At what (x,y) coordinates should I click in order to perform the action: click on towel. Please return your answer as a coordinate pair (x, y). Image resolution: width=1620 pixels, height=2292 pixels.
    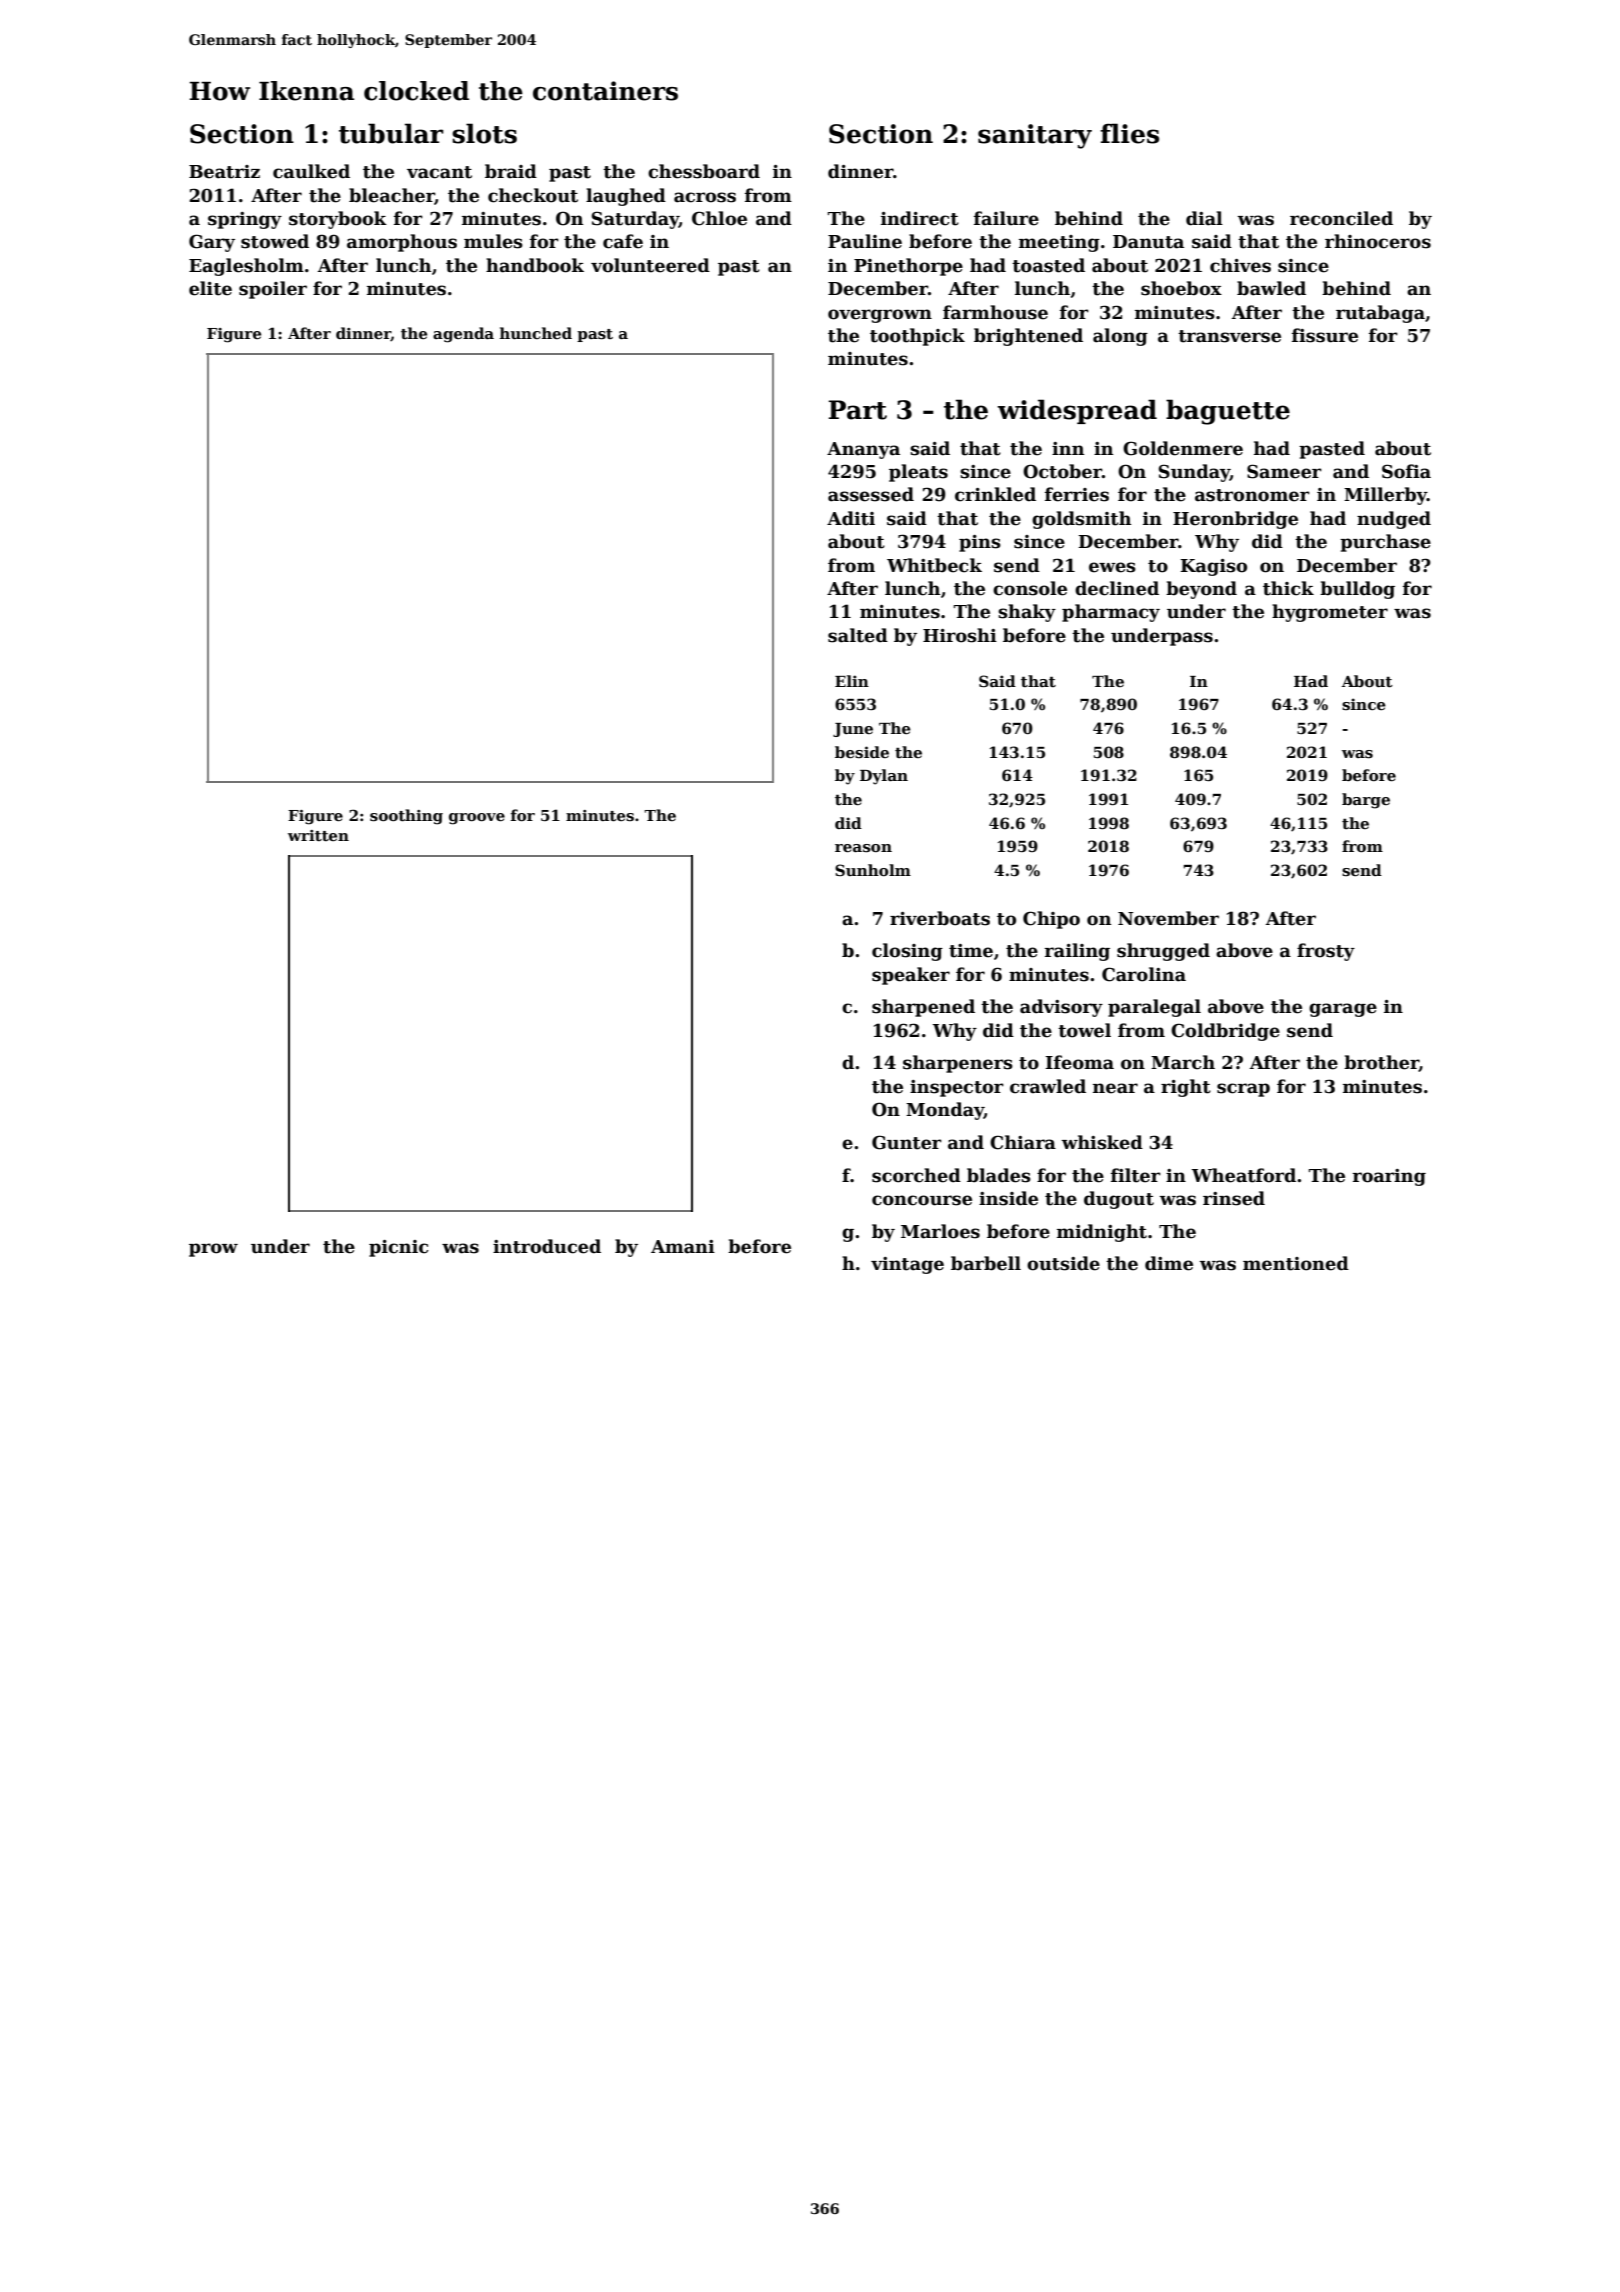
    Looking at the image, I should click on (1084, 1030).
